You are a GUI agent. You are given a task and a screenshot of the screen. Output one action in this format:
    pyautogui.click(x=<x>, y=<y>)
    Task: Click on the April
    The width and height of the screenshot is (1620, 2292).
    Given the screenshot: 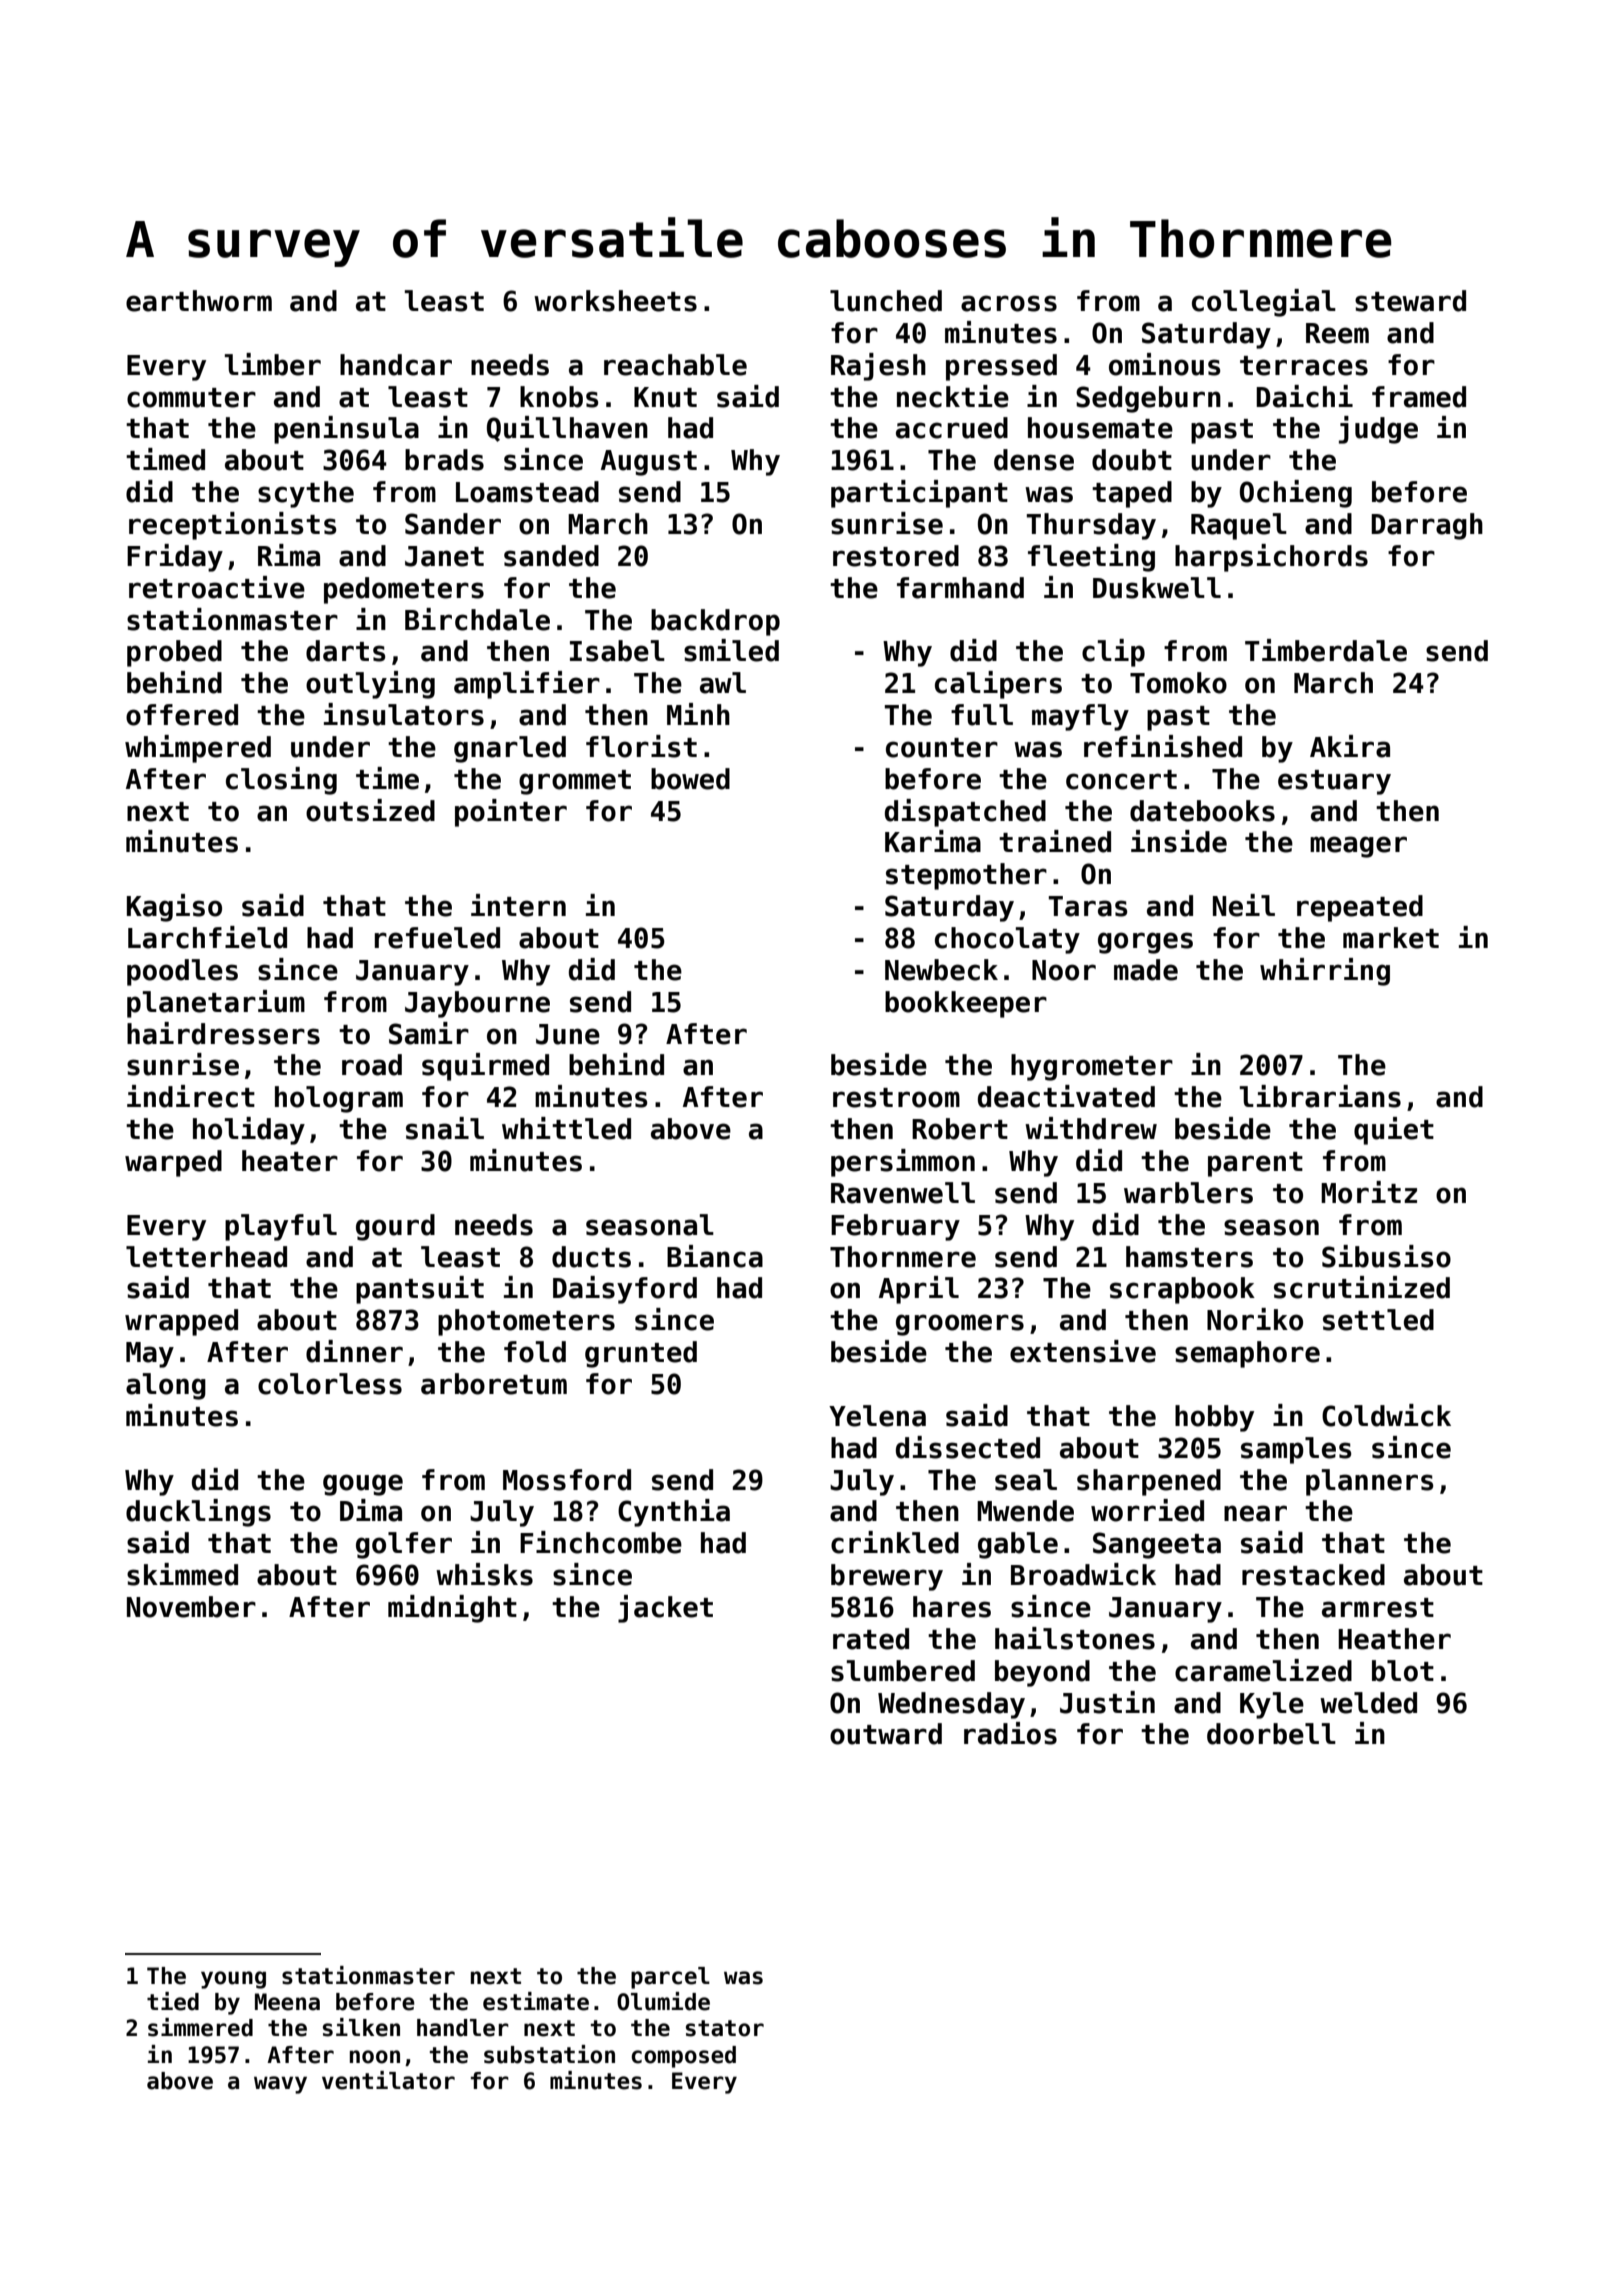 What is the action you would take?
    pyautogui.click(x=919, y=1290)
